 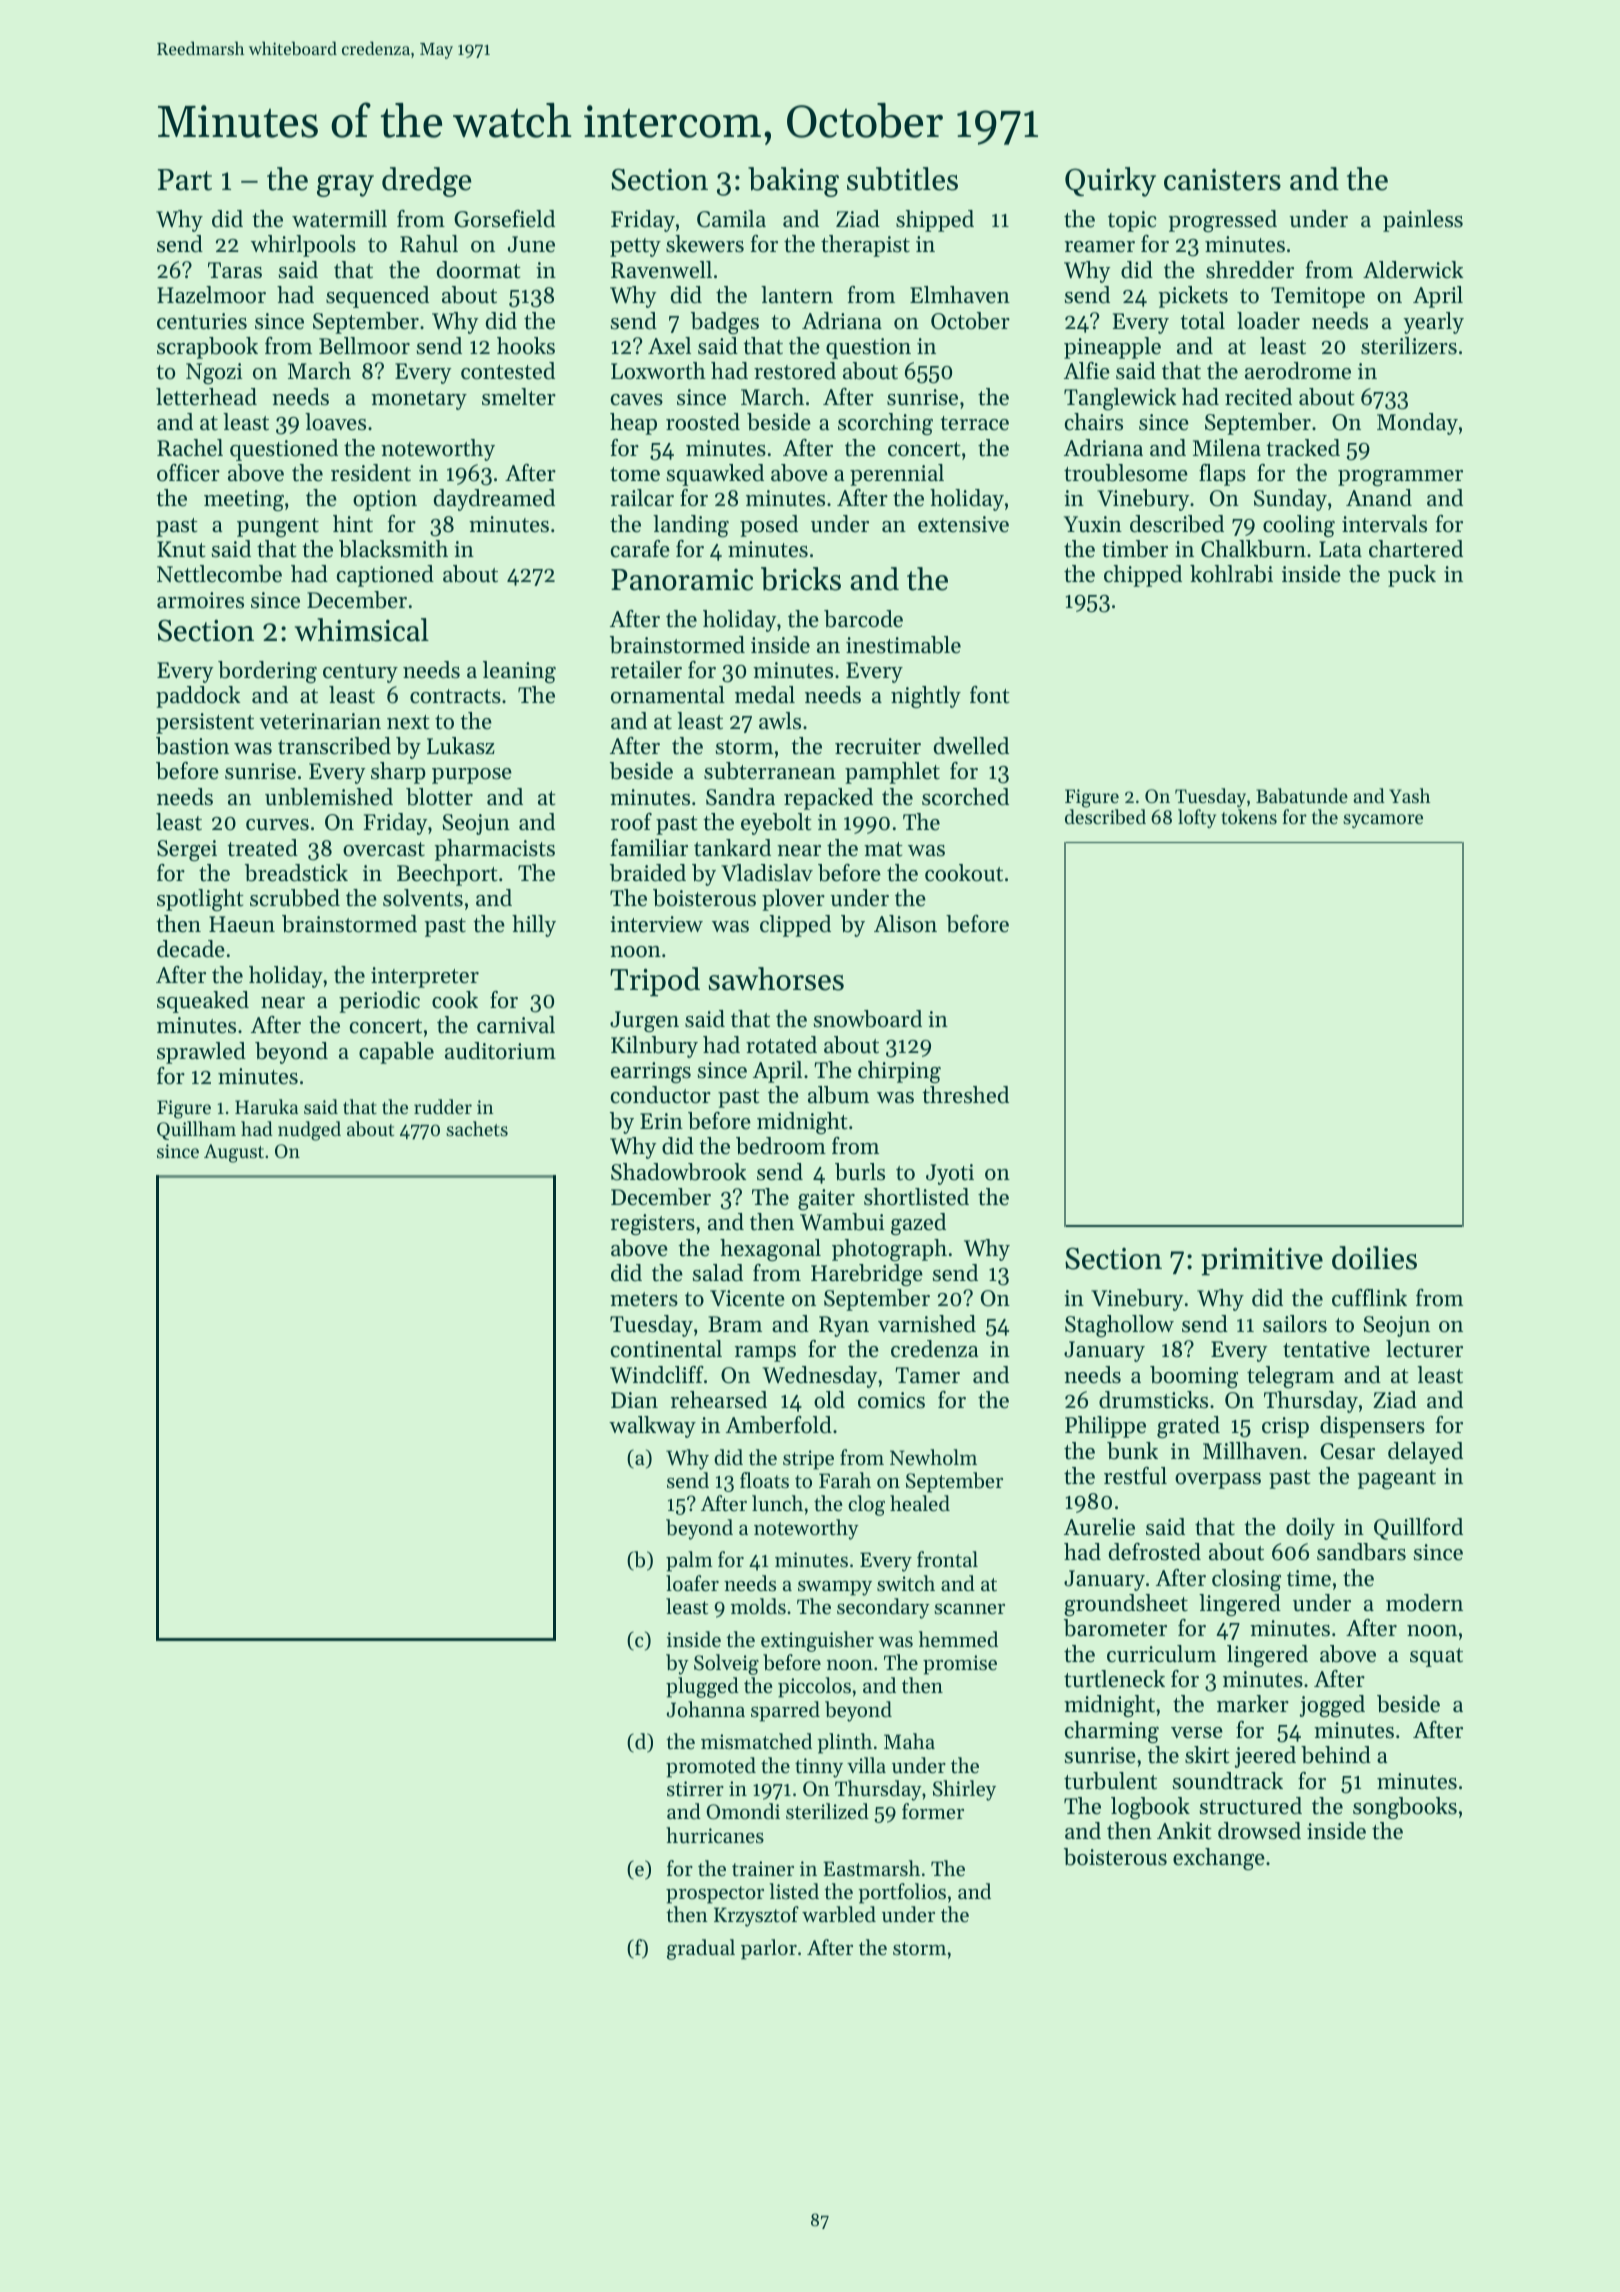 What do you see at coordinates (835, 1588) in the screenshot?
I see `swampy` at bounding box center [835, 1588].
